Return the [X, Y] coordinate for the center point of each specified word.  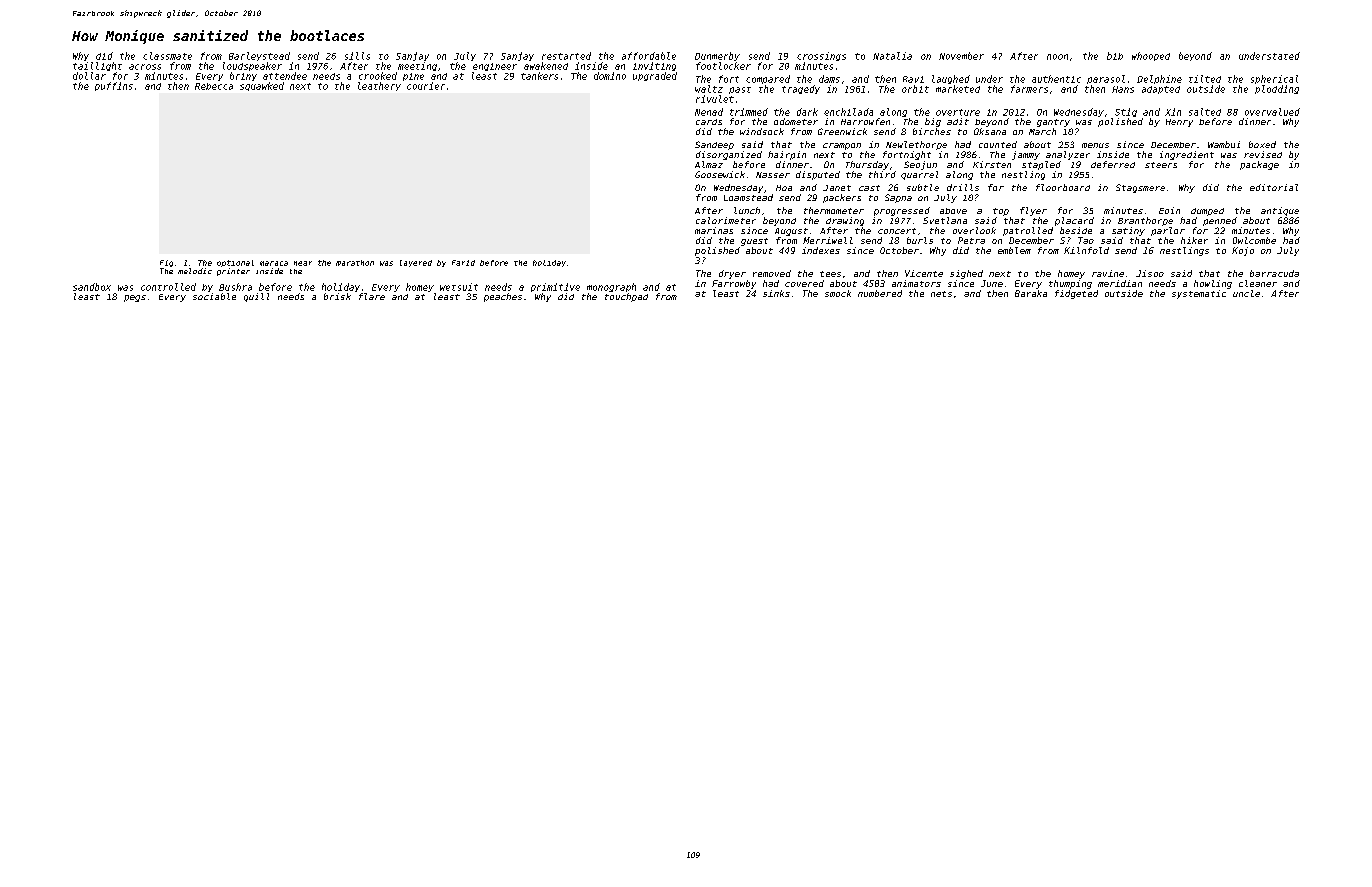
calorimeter [726, 220]
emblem [1014, 250]
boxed [1262, 144]
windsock [762, 131]
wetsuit [459, 287]
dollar [89, 76]
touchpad [626, 297]
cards [709, 122]
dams [829, 79]
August [791, 232]
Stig [1126, 112]
